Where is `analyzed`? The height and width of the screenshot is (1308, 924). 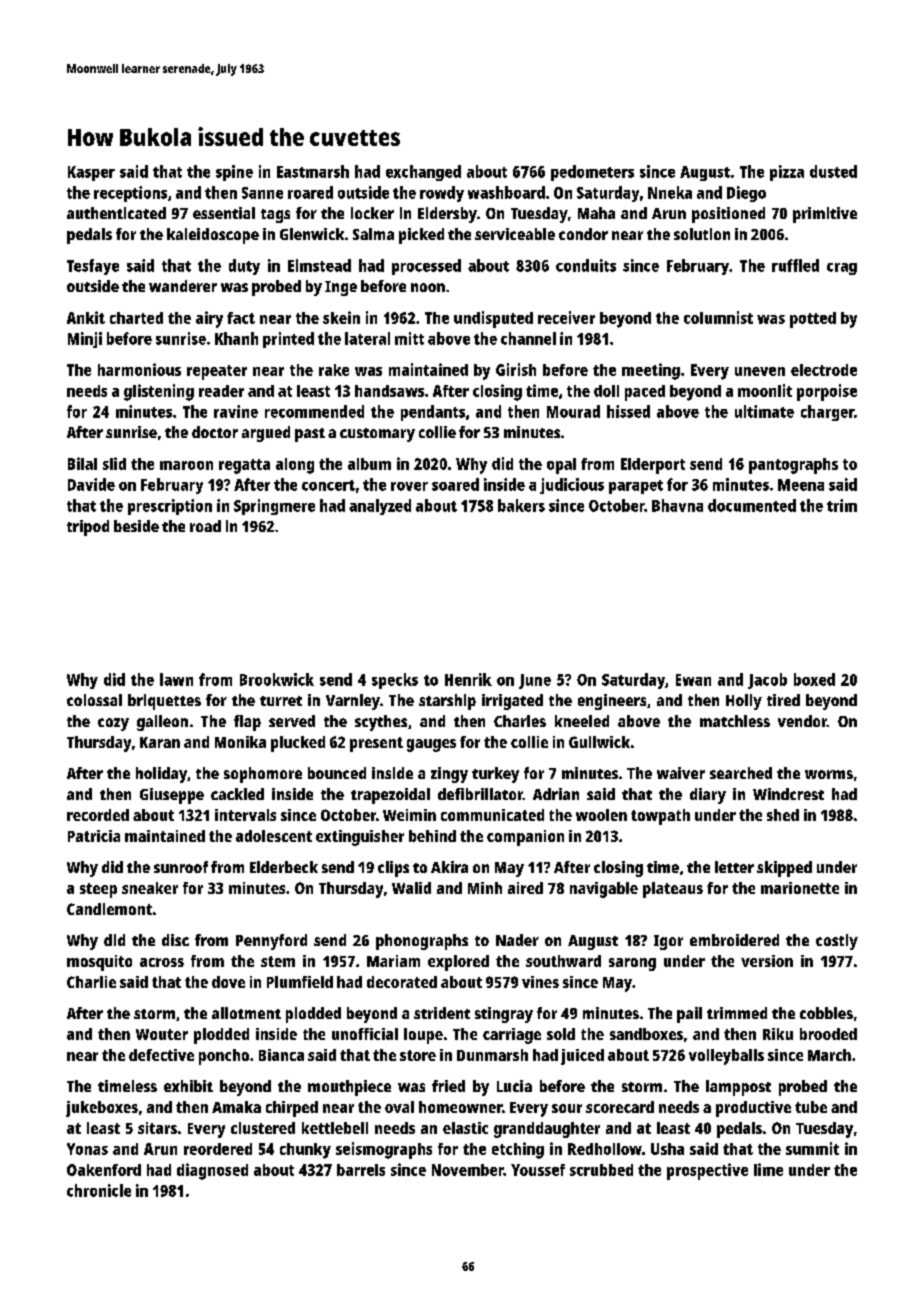
analyzed is located at coordinates (380, 507).
